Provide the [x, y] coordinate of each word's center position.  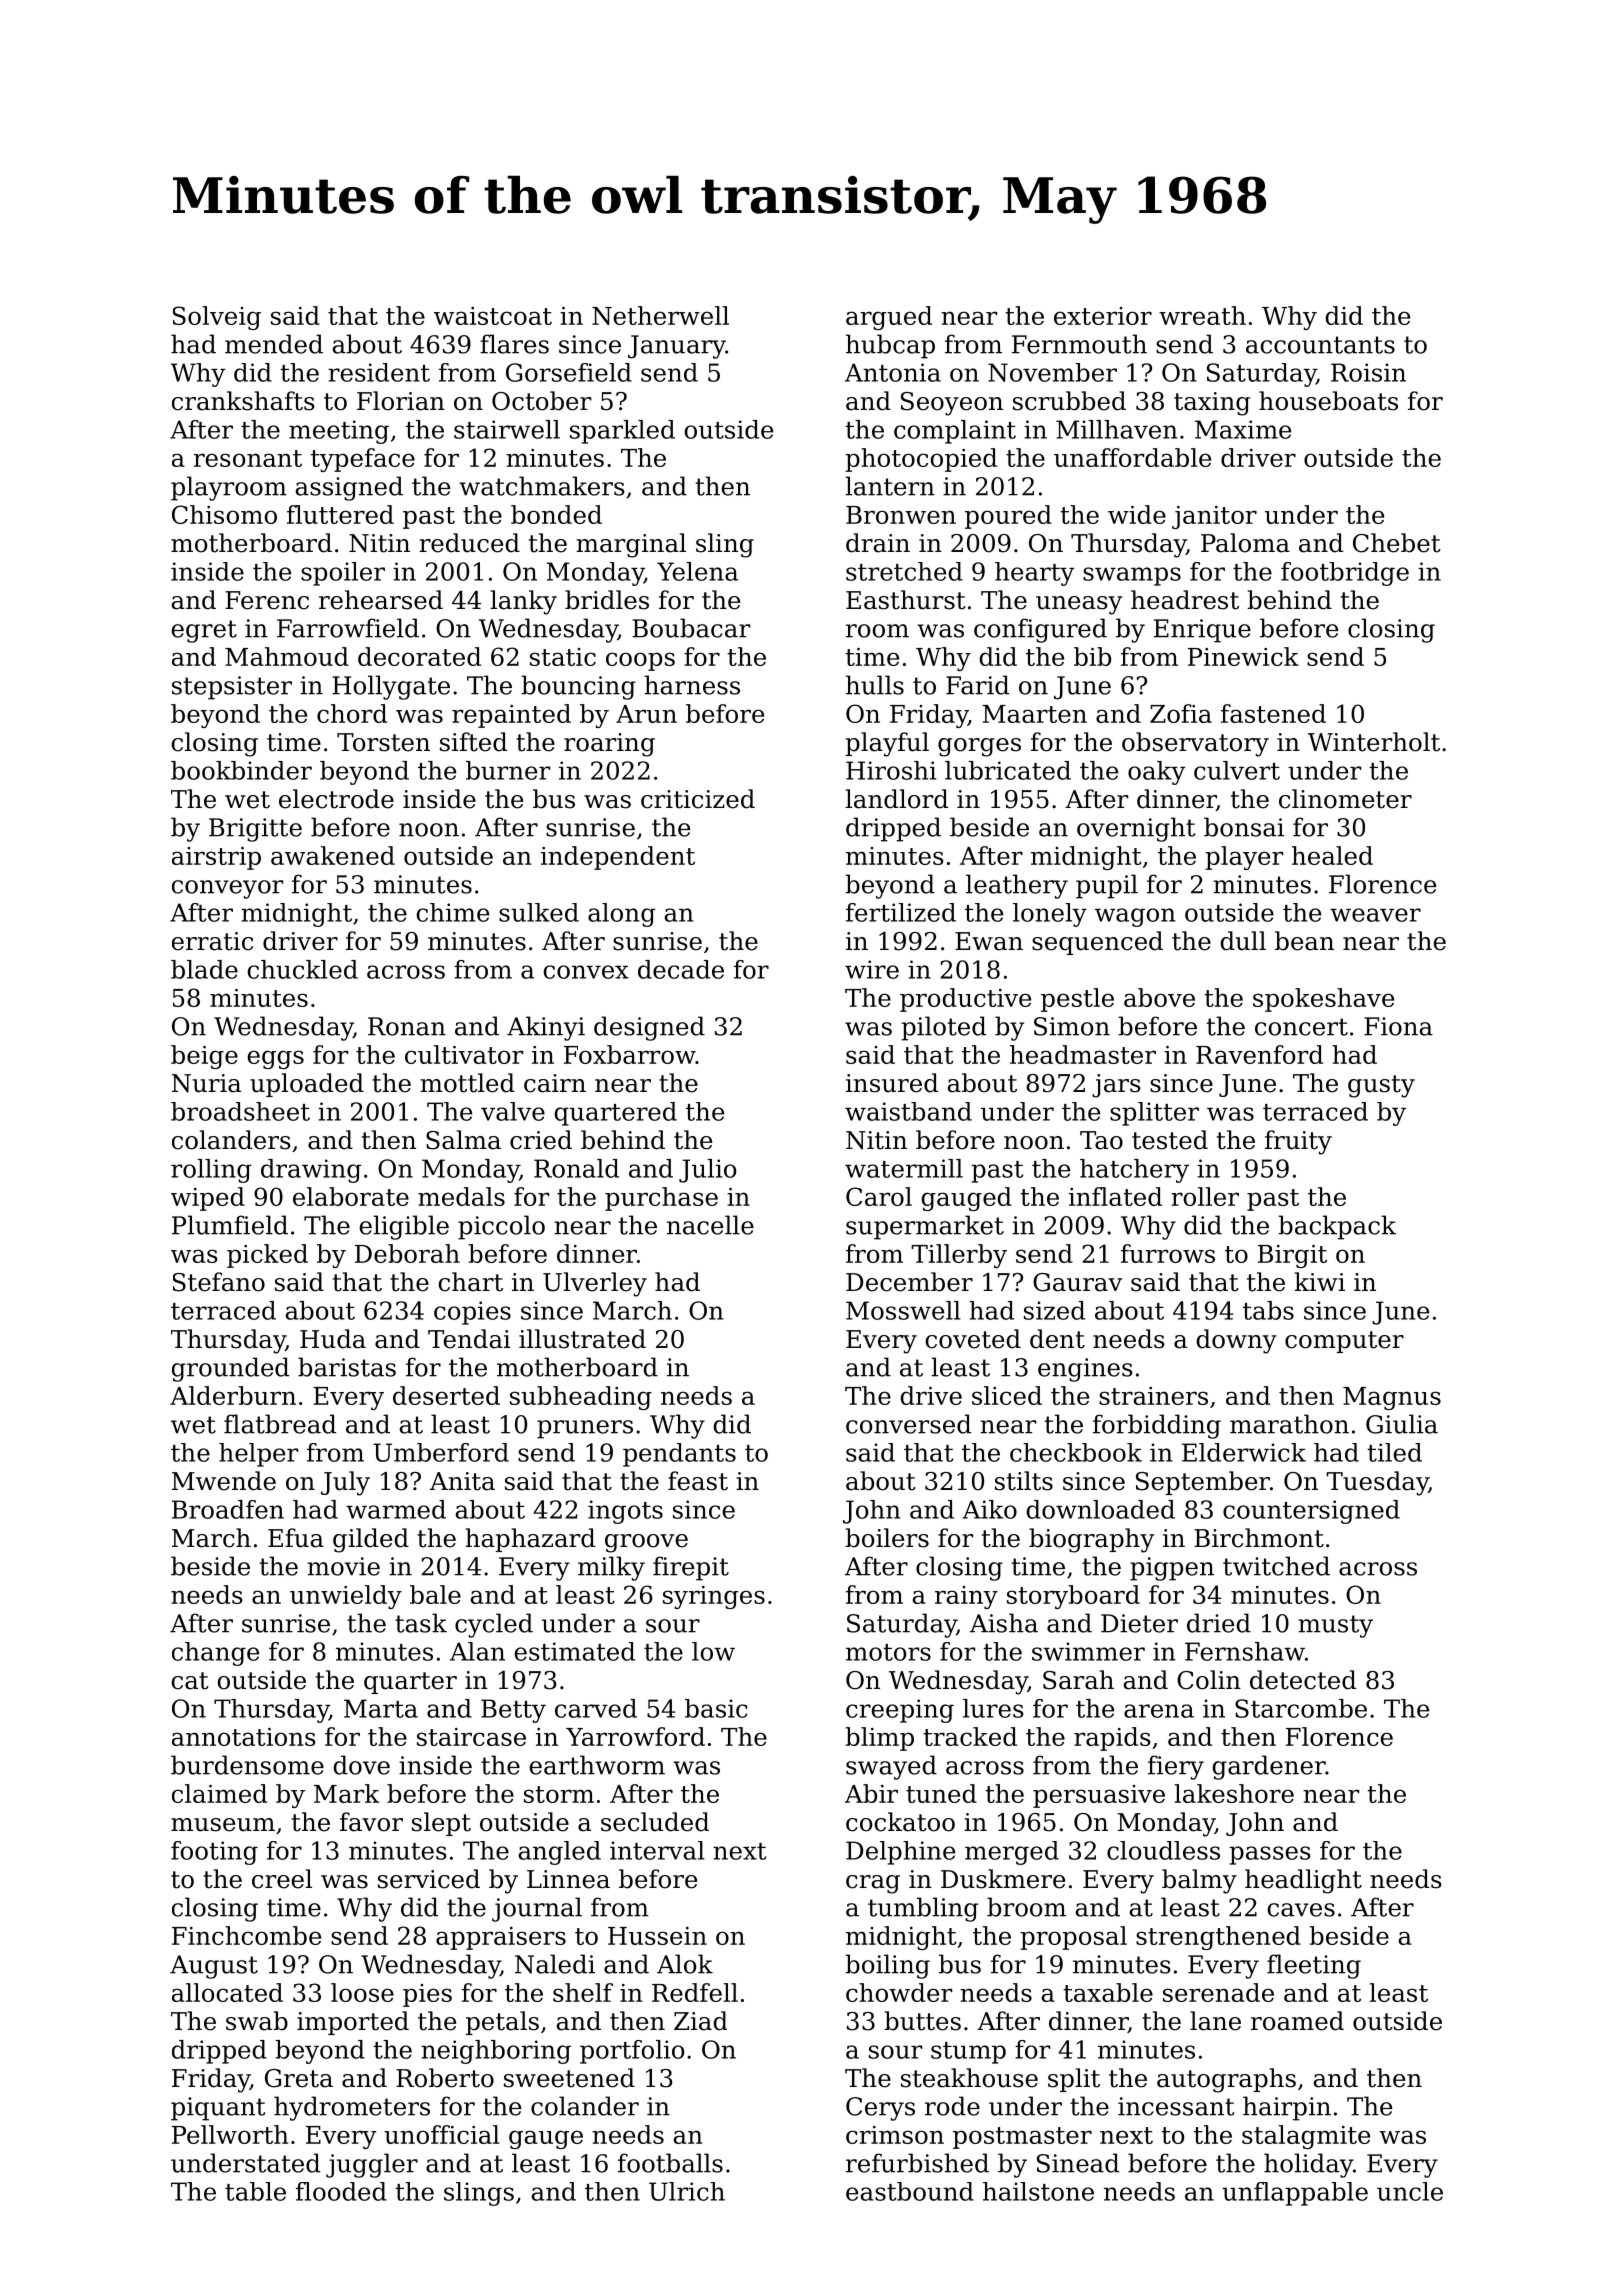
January [677, 347]
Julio [707, 1171]
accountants [1320, 345]
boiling [887, 1966]
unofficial [442, 2134]
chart [470, 1282]
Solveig [217, 318]
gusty [1381, 1086]
